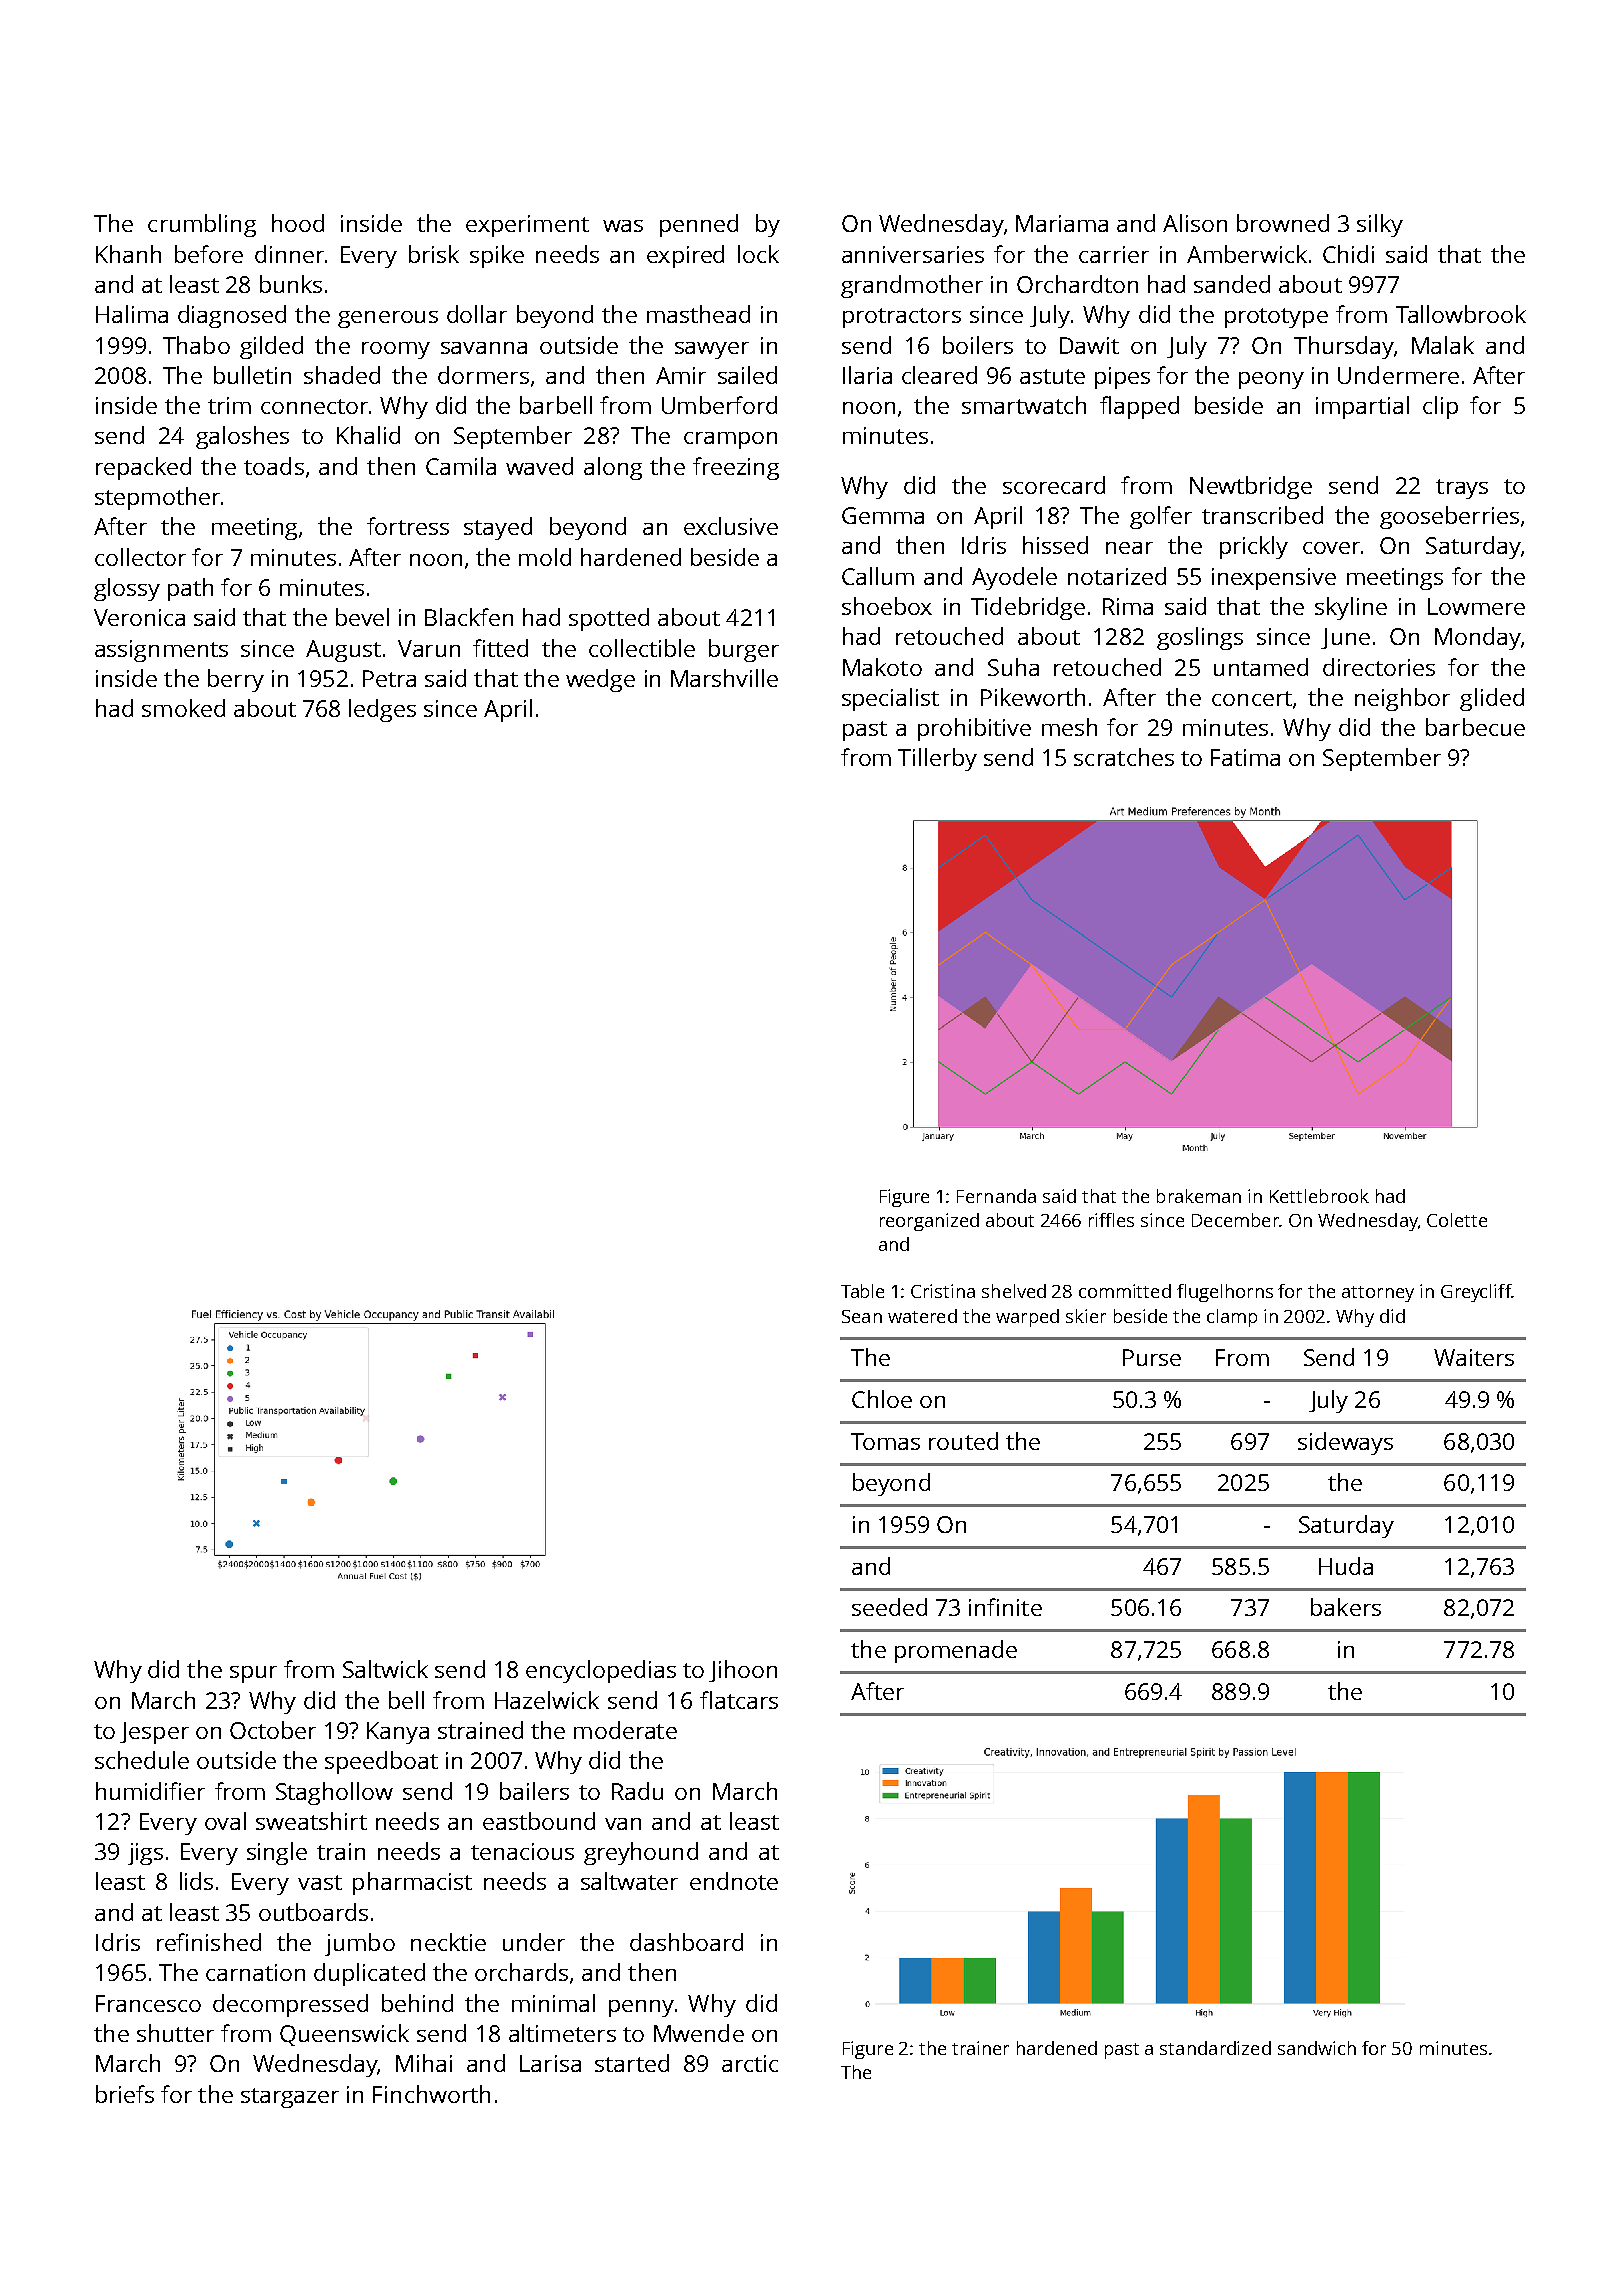 The width and height of the screenshot is (1620, 2292). I want to click on silky, so click(1380, 225).
